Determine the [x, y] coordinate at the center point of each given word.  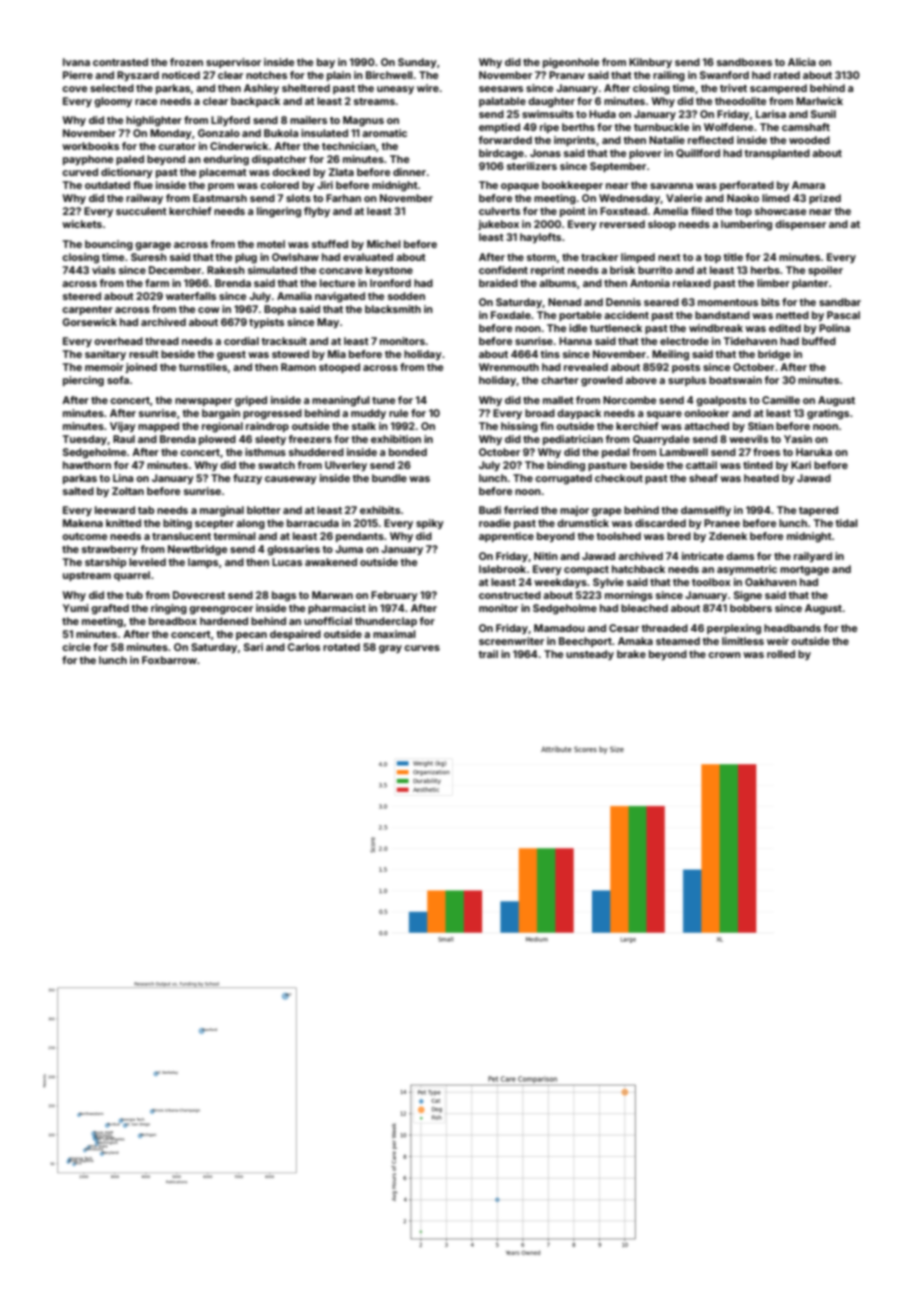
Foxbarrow [169, 660]
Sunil [823, 114]
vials [104, 270]
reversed [622, 224]
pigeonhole [571, 63]
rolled [781, 654]
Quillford [698, 153]
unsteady [590, 655]
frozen [186, 62]
